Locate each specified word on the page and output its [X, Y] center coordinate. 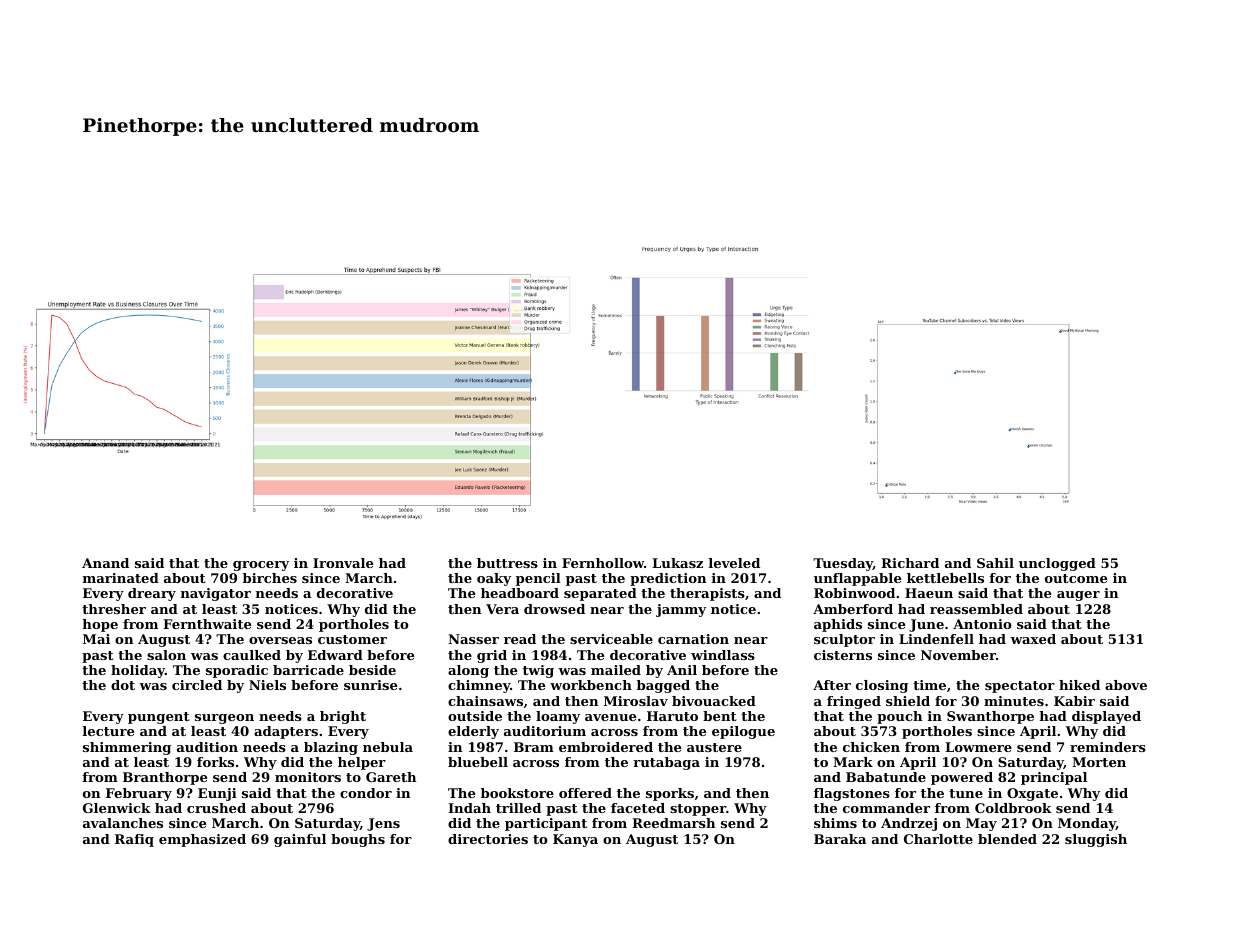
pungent [159, 718]
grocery [261, 566]
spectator [1020, 687]
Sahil [995, 563]
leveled [734, 563]
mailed [616, 670]
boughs [358, 840]
